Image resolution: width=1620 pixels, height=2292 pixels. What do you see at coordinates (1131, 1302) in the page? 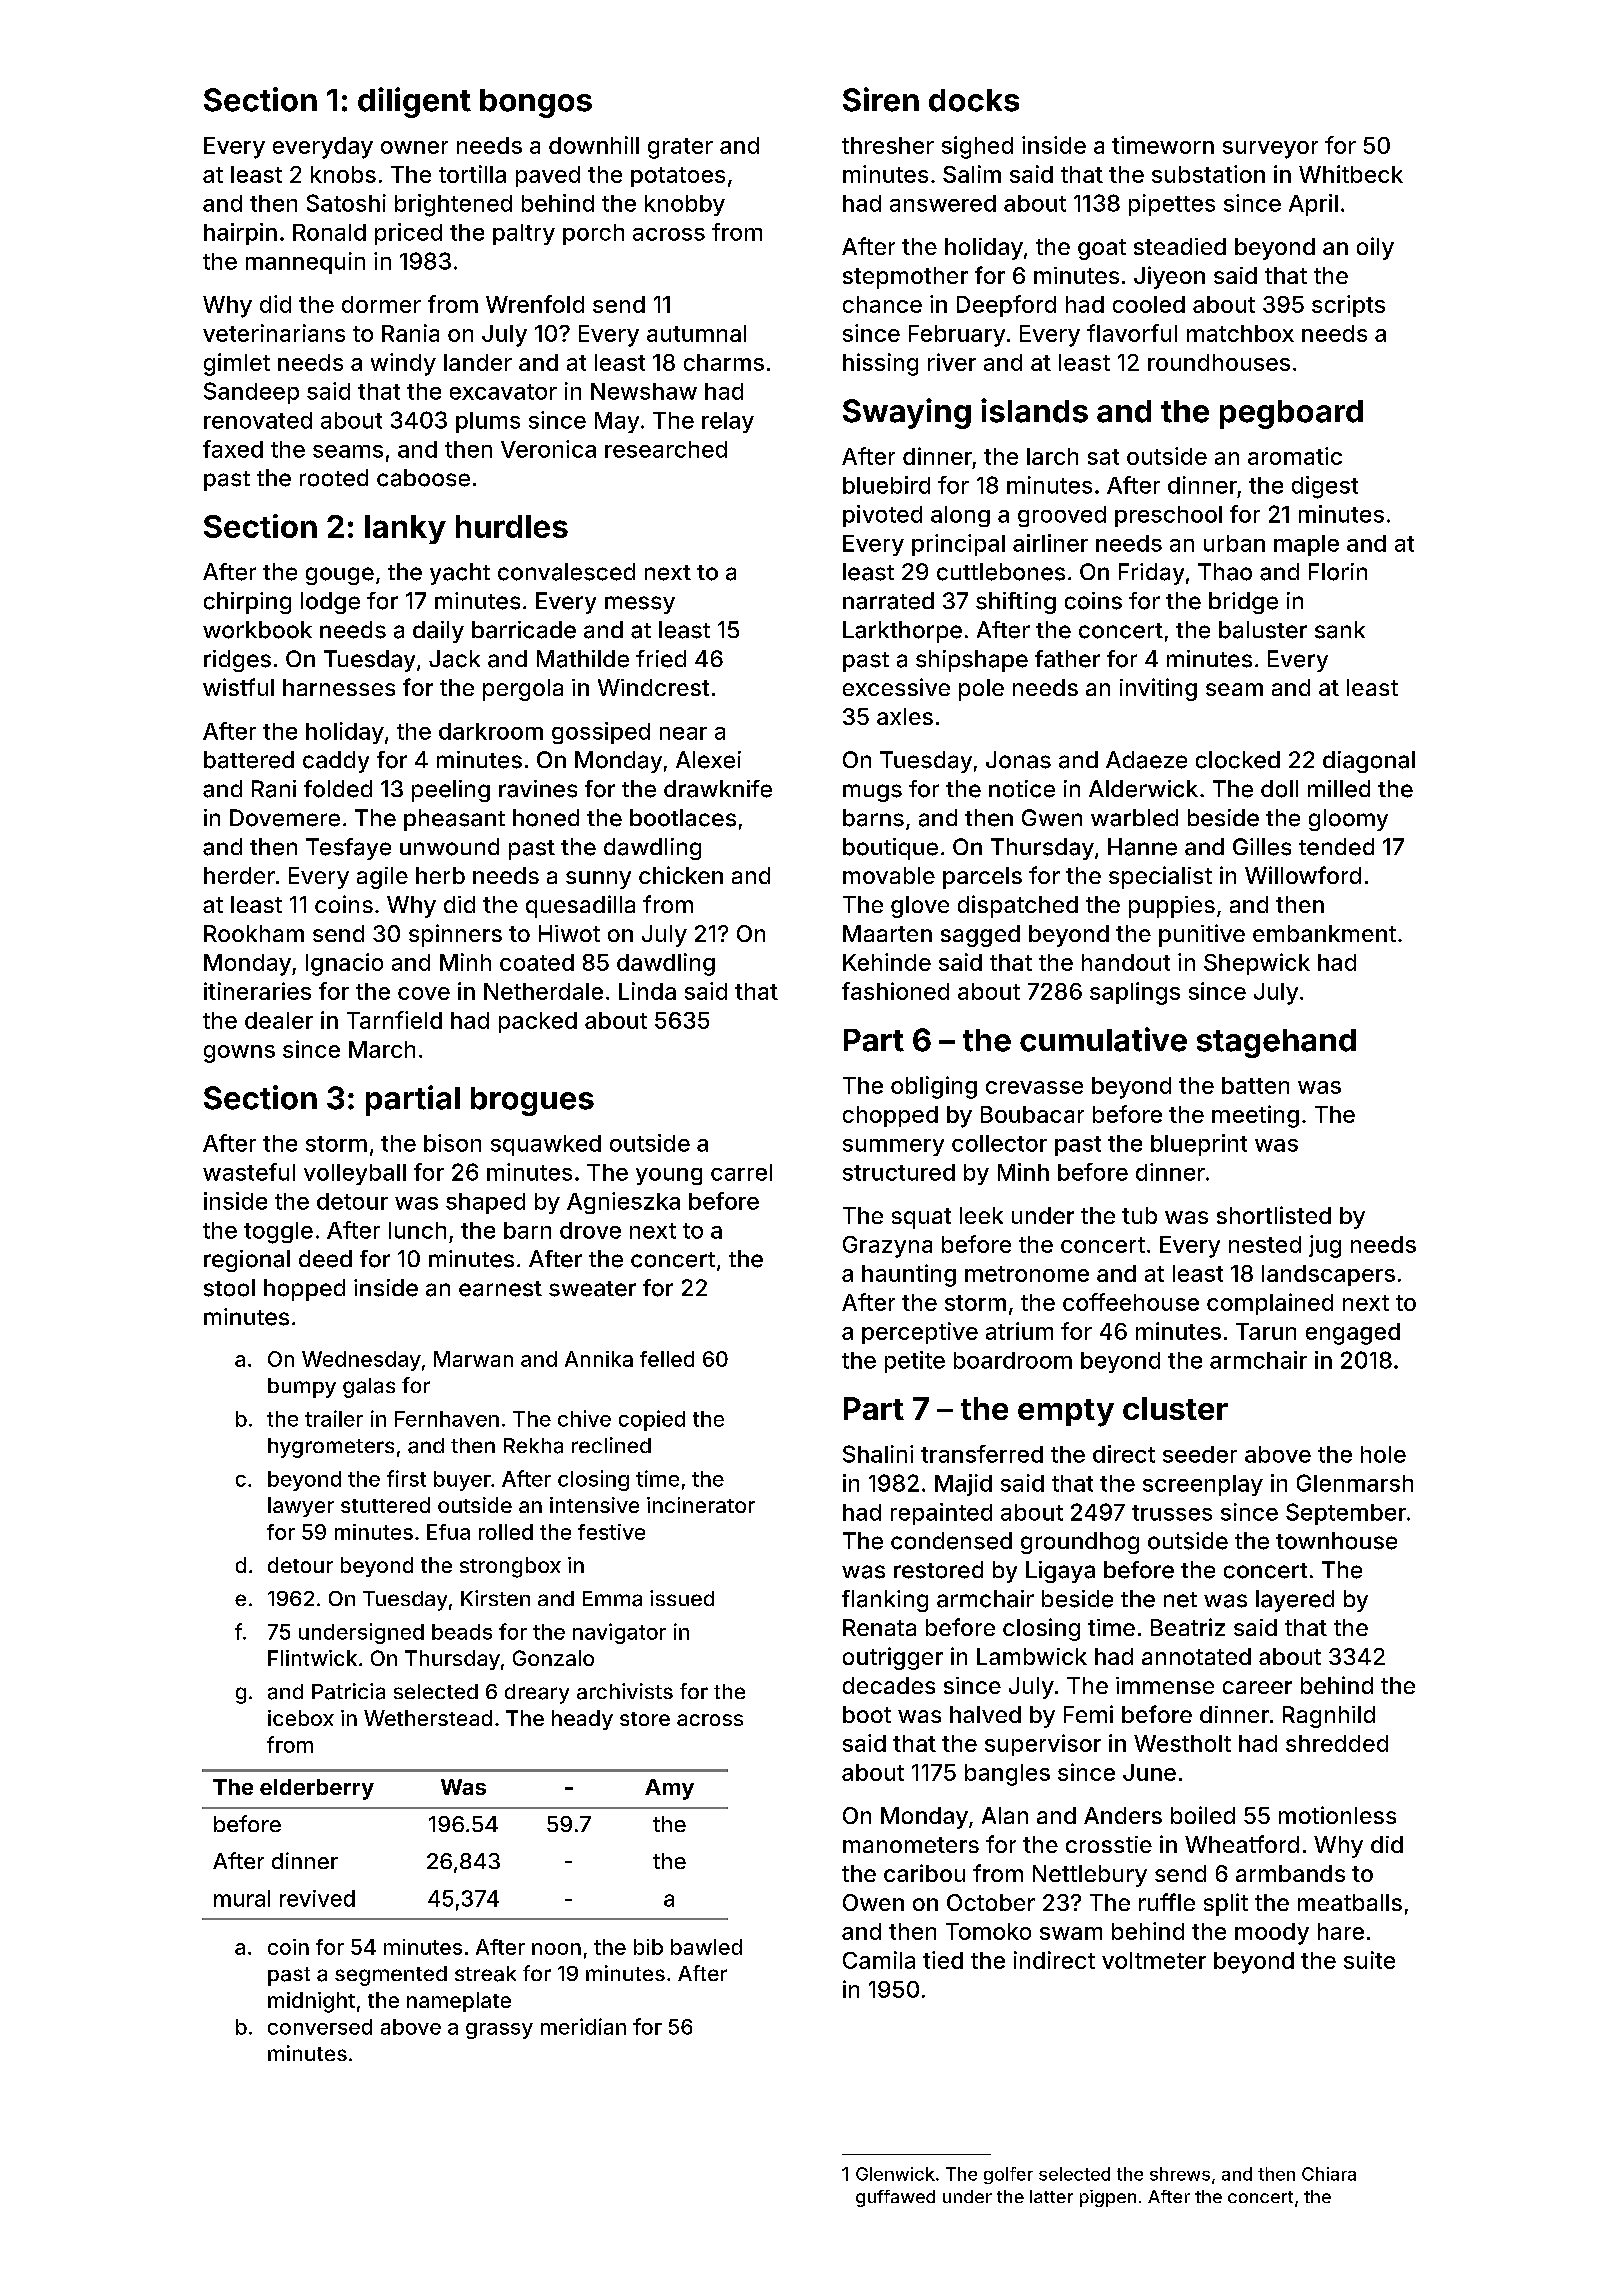
I see `coffeehouse` at bounding box center [1131, 1302].
